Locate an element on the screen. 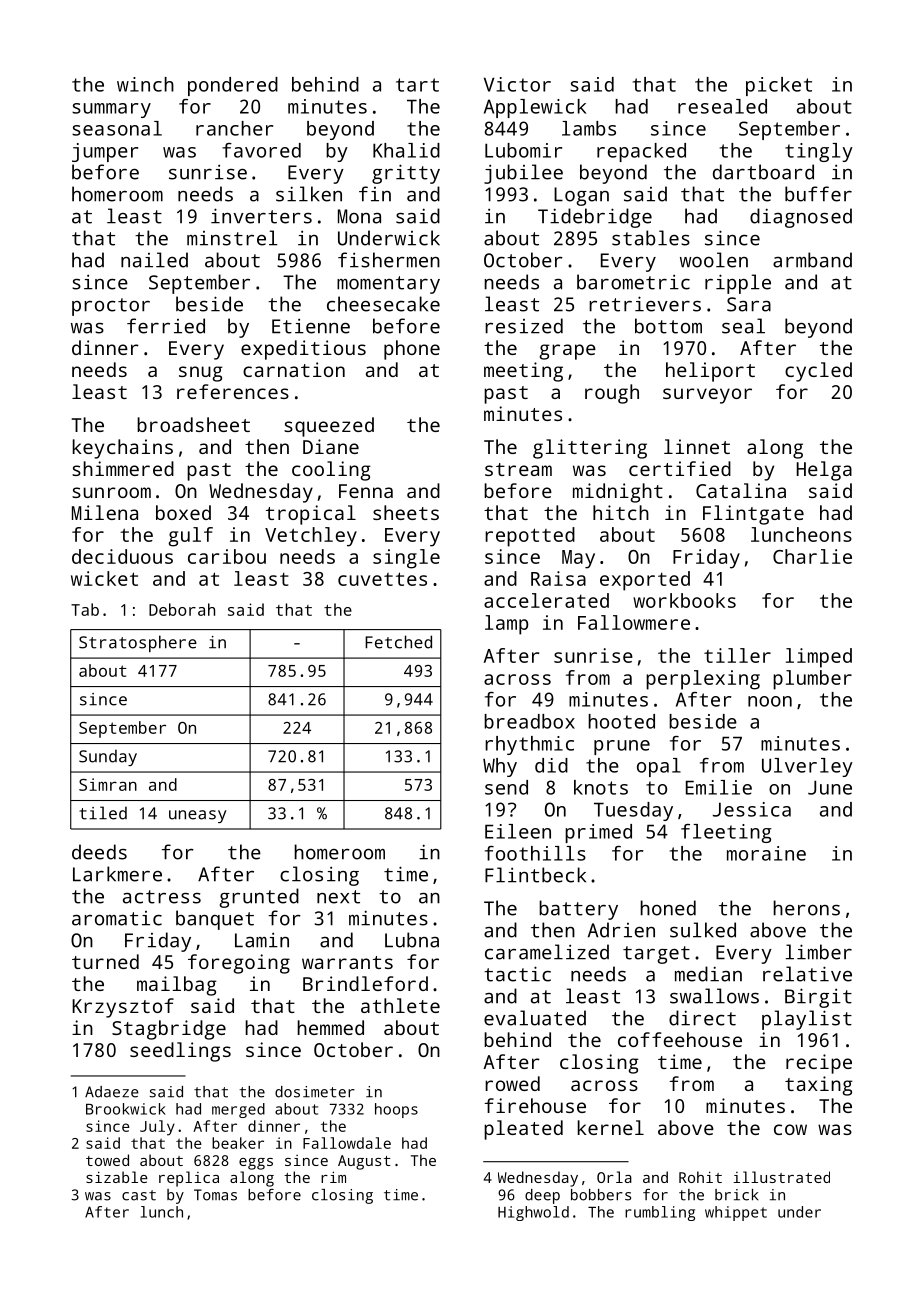 This screenshot has height=1311, width=924. Charlie is located at coordinates (812, 556).
